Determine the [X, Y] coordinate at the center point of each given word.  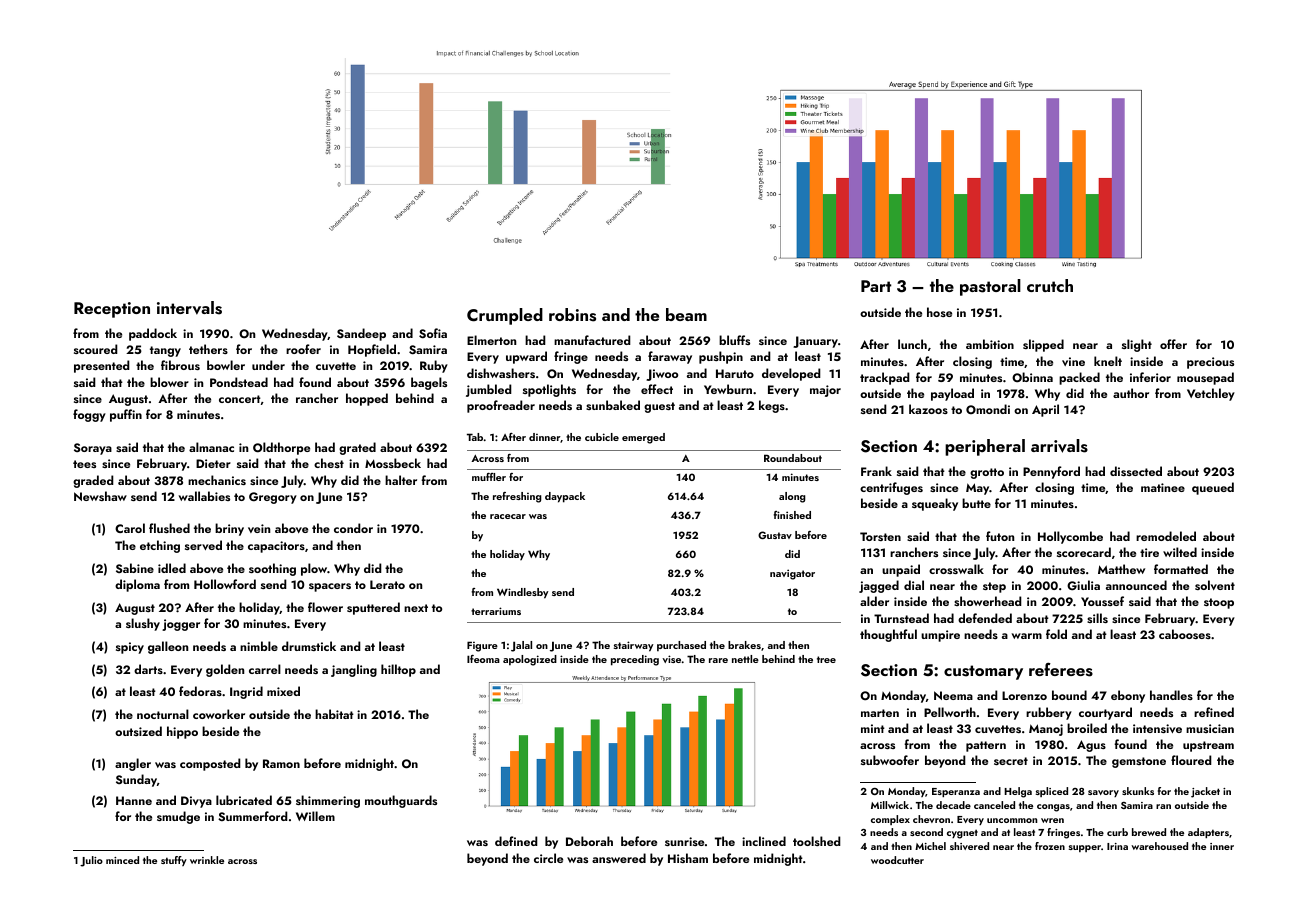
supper [1085, 848]
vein [259, 528]
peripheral [985, 447]
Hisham [688, 858]
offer [1173, 344]
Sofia [433, 333]
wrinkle [207, 860]
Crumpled [505, 316]
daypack [565, 497]
